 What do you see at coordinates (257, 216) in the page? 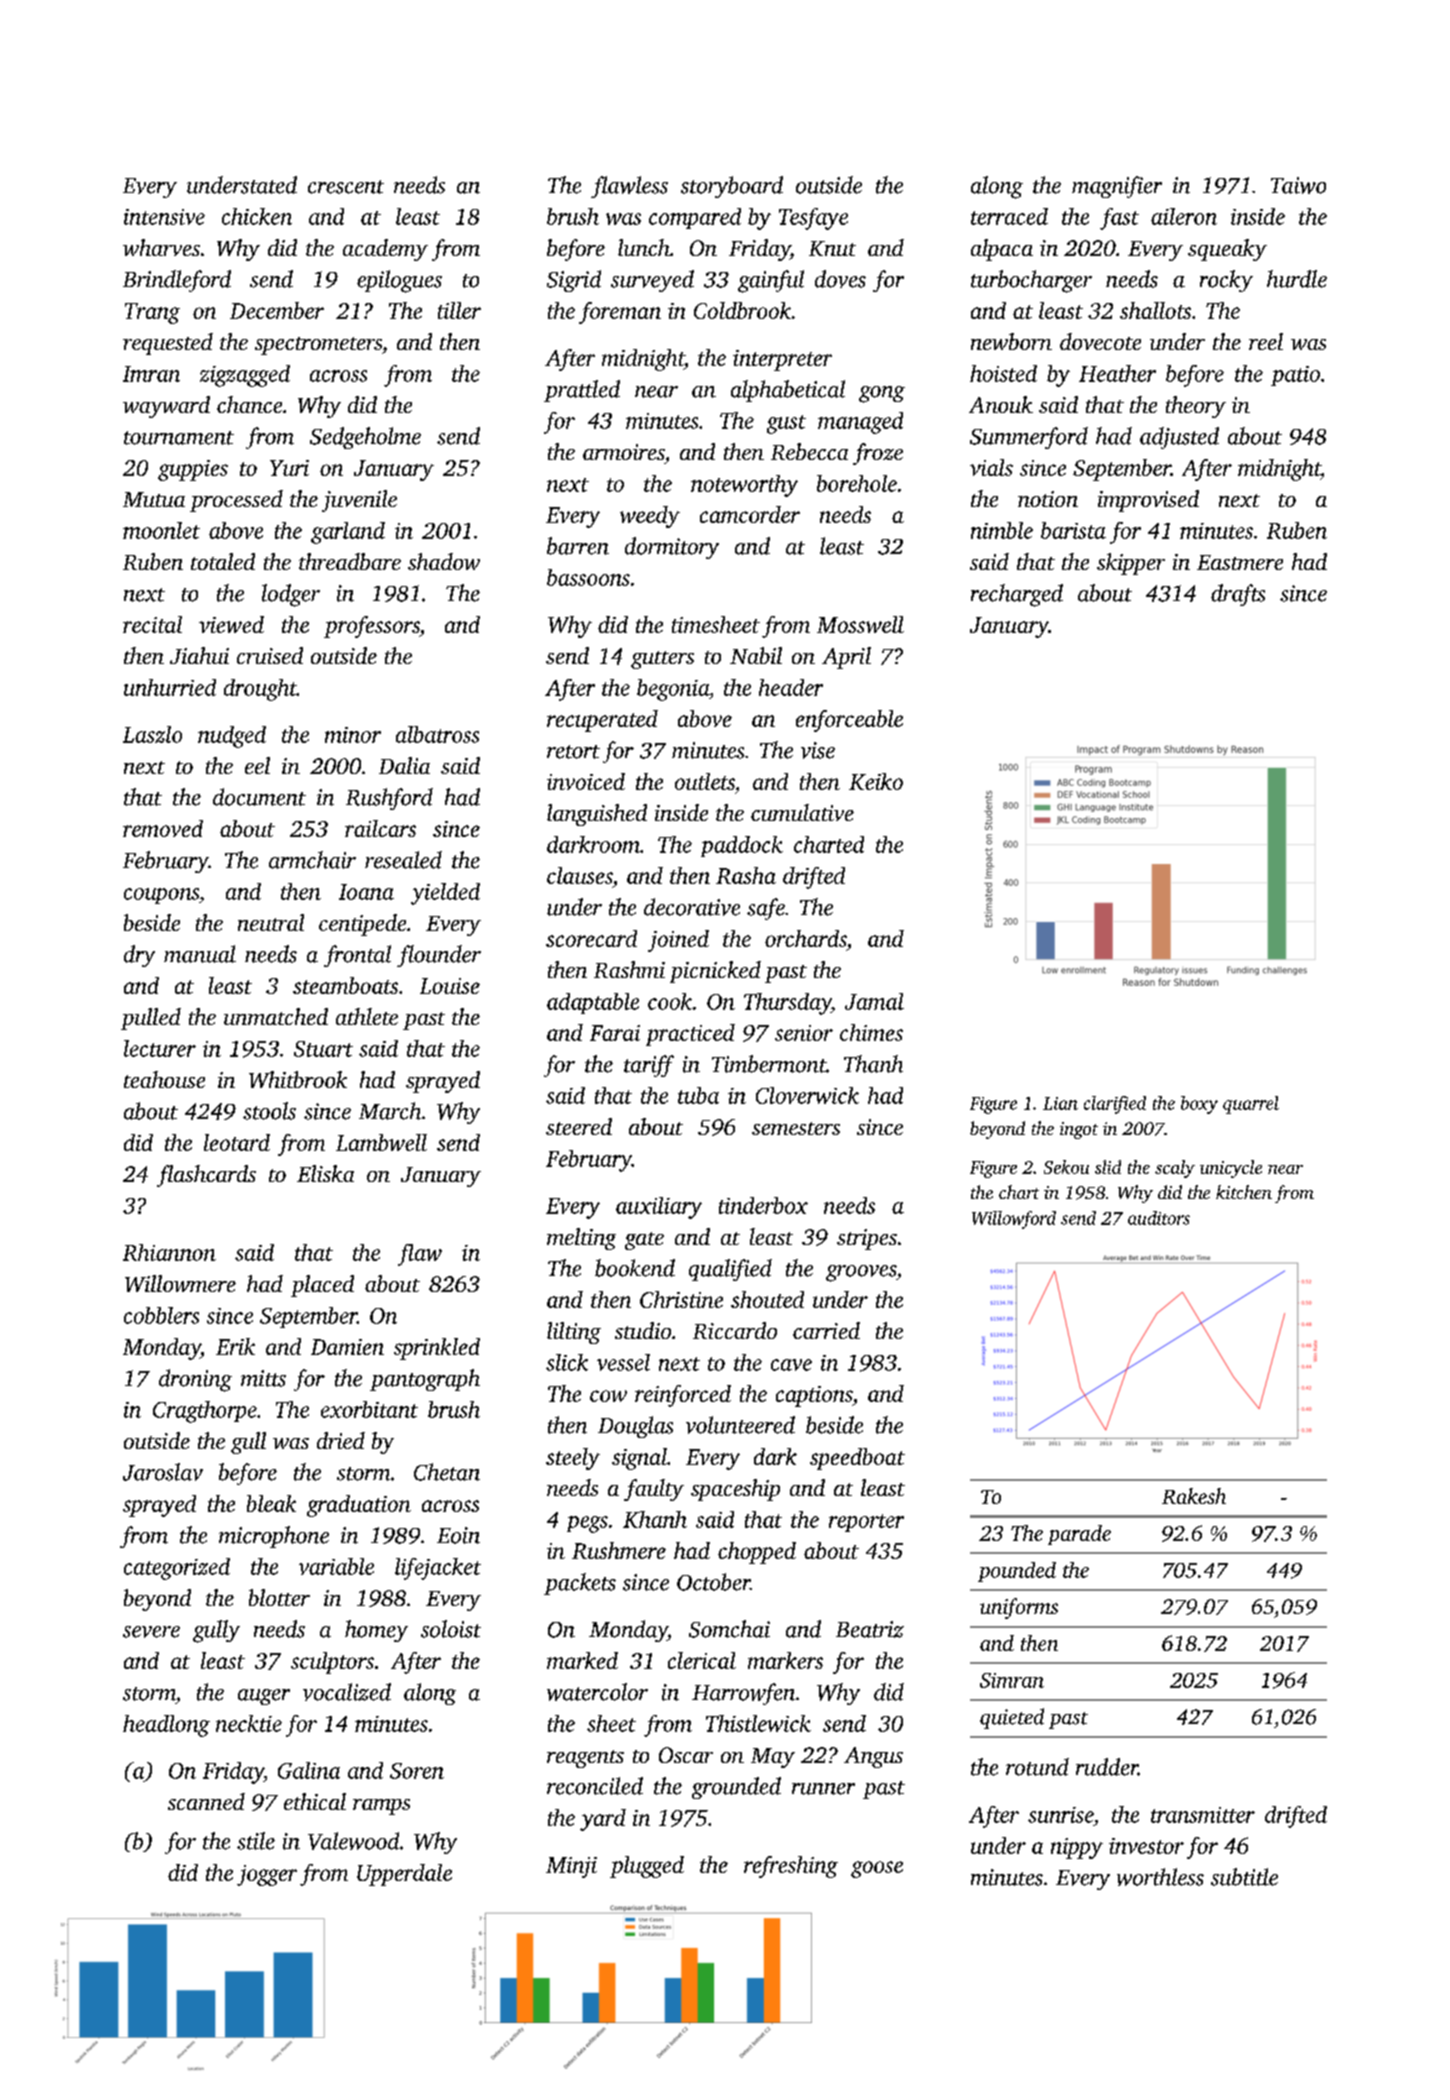
I see `chicken` at bounding box center [257, 216].
